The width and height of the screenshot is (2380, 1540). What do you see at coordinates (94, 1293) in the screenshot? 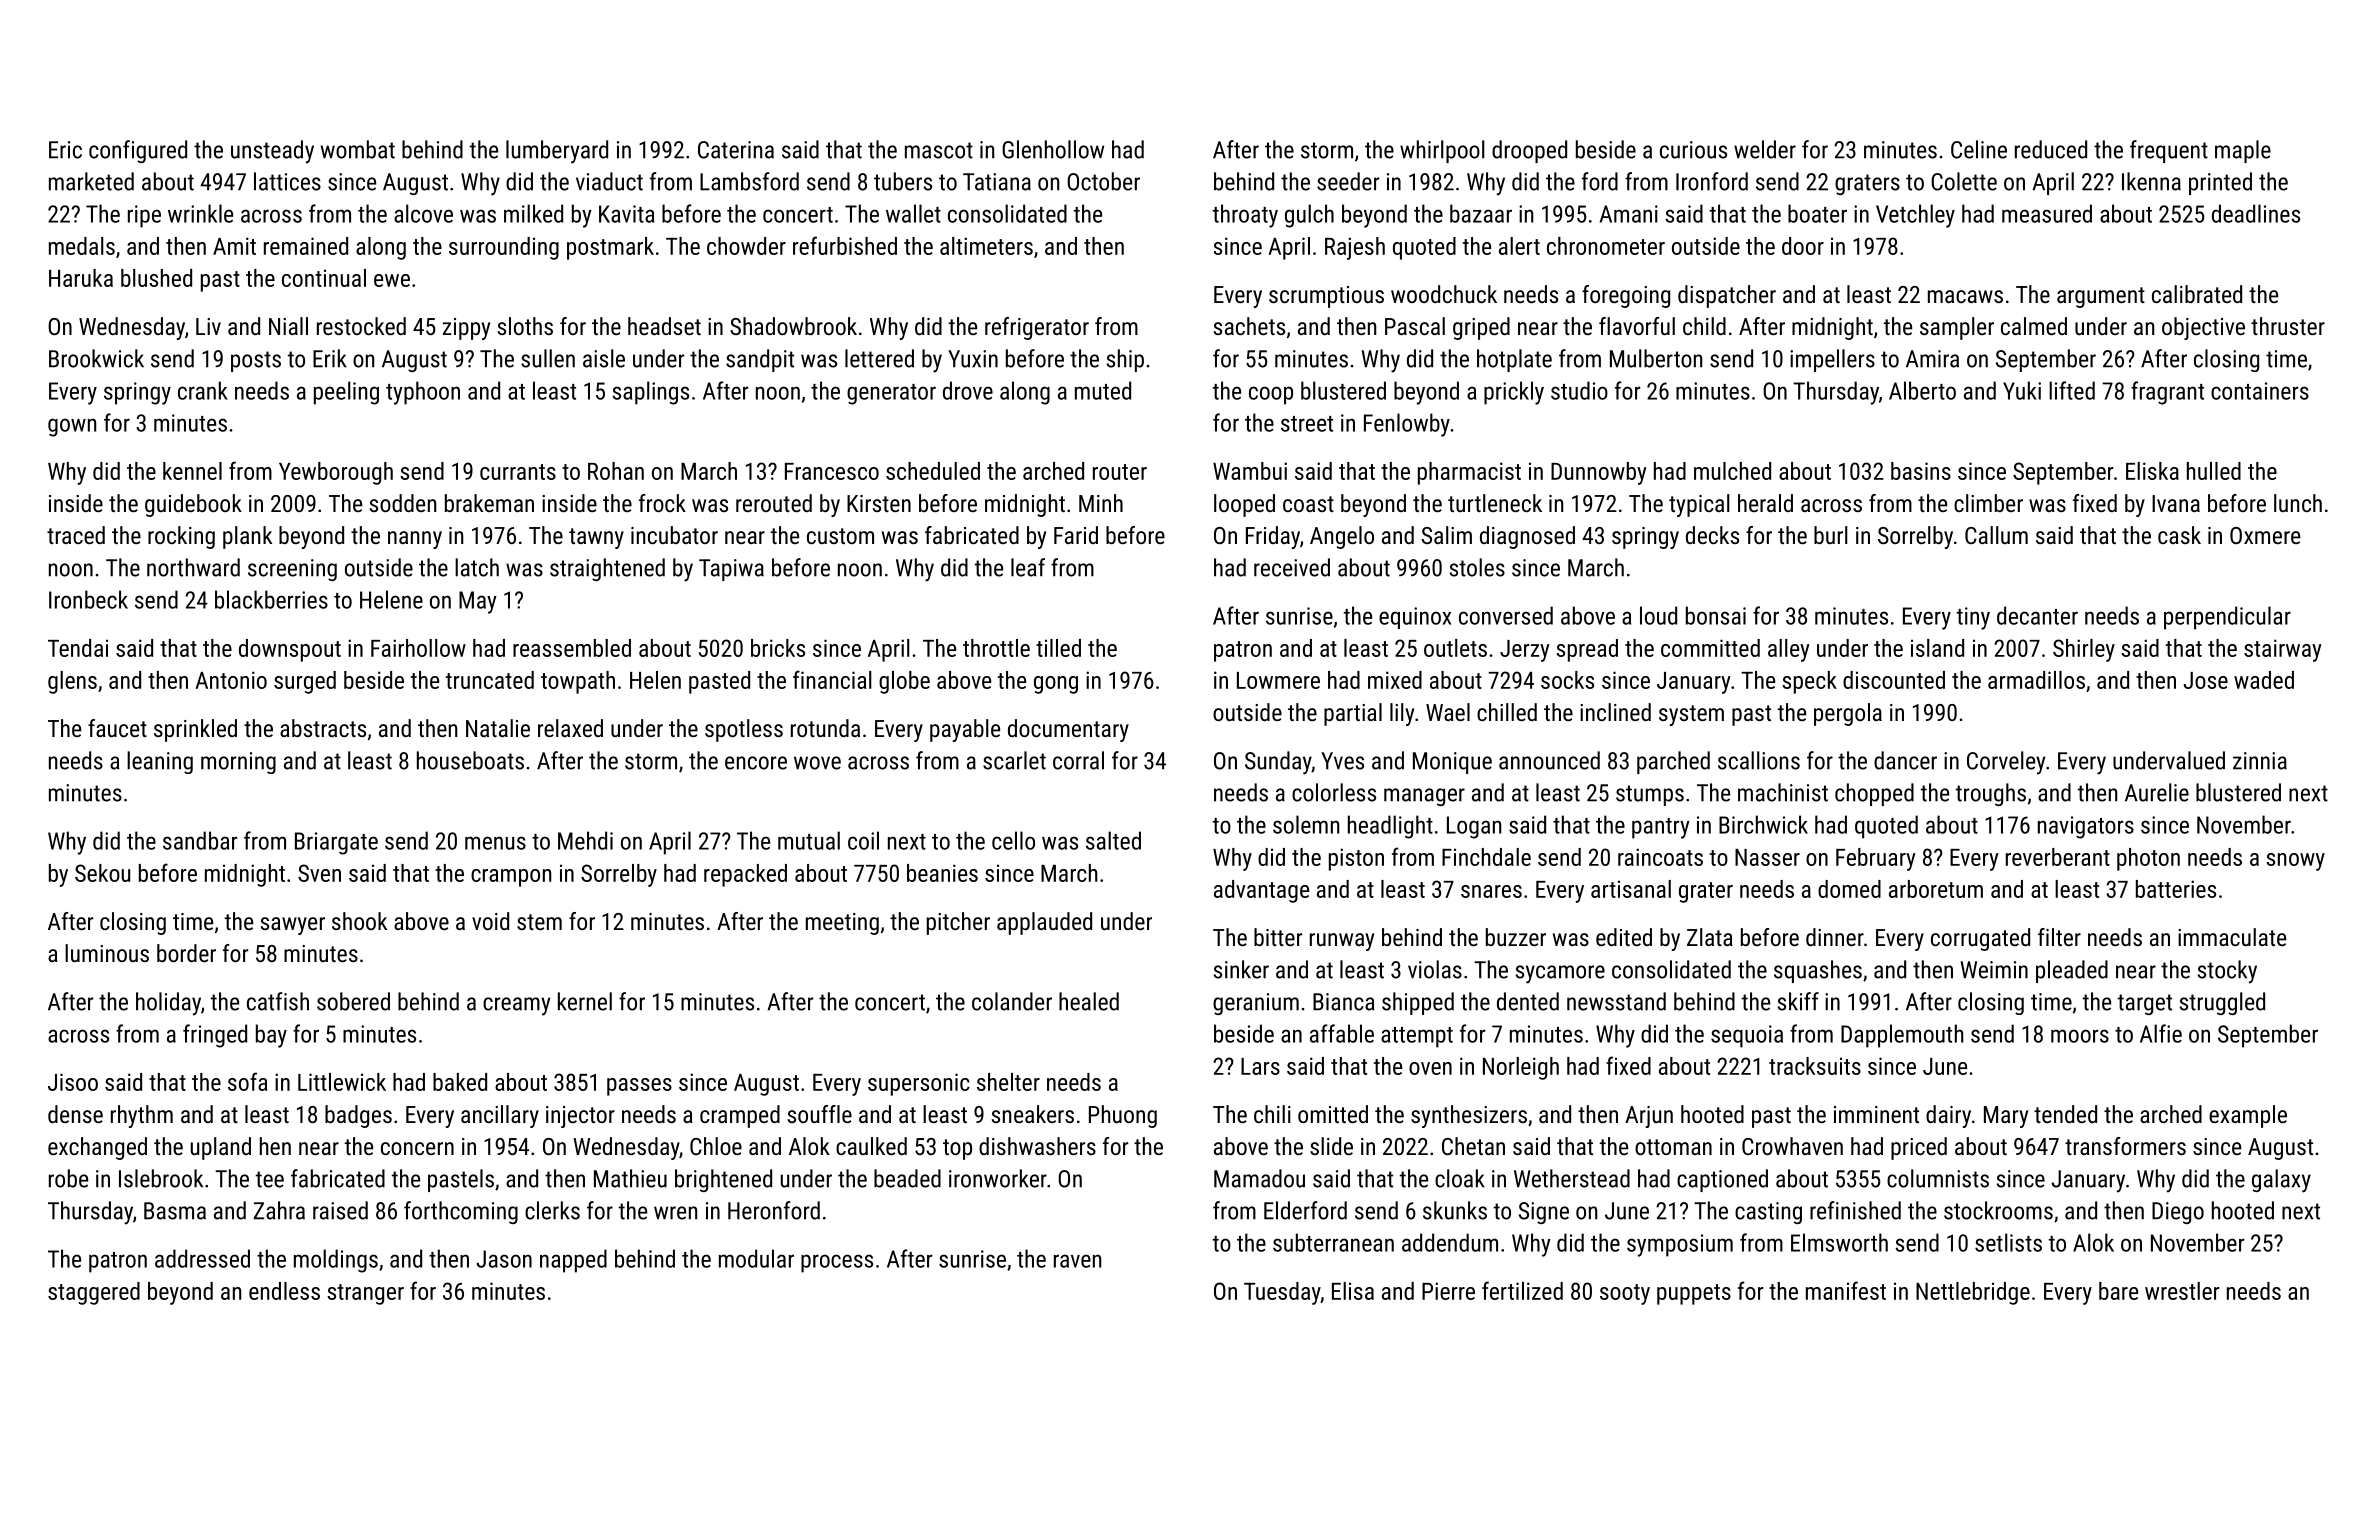
I see `staggered` at bounding box center [94, 1293].
